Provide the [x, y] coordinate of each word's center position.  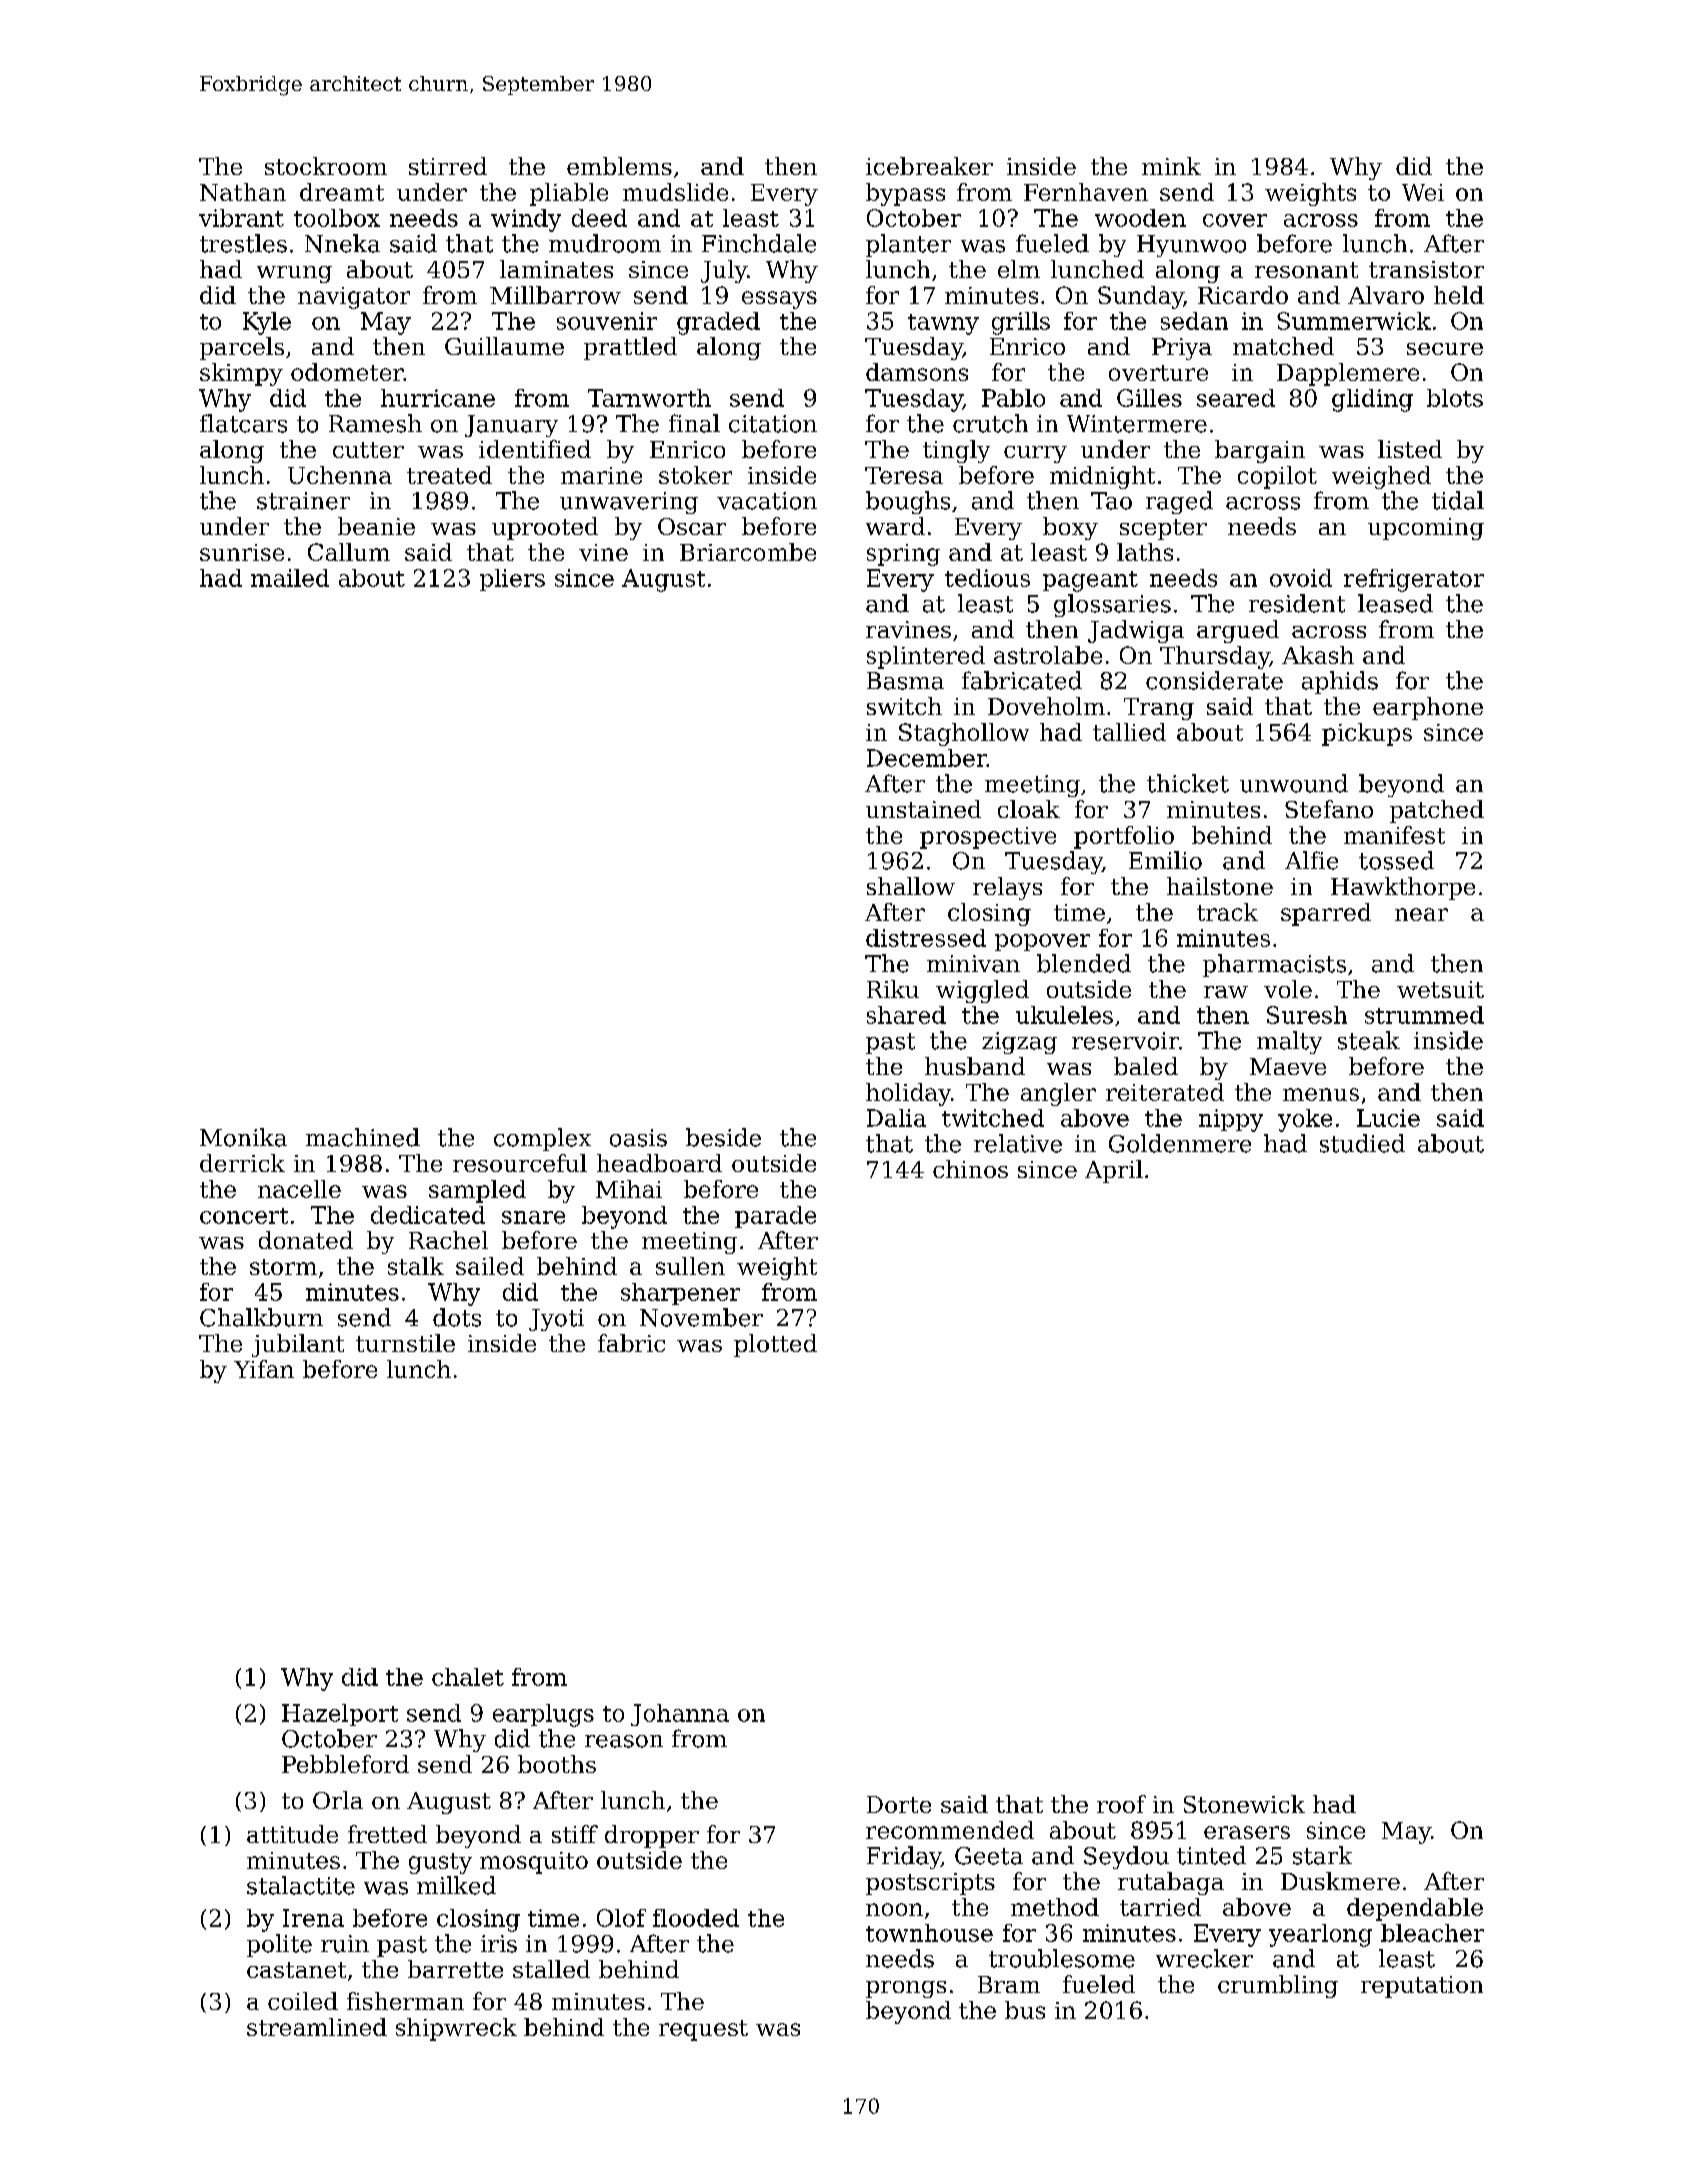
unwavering [629, 503]
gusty [440, 1863]
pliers [512, 580]
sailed [490, 1266]
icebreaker [929, 166]
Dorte [899, 1804]
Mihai [629, 1189]
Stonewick [1244, 1804]
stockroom [326, 166]
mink [1171, 166]
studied [1362, 1143]
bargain [1260, 451]
